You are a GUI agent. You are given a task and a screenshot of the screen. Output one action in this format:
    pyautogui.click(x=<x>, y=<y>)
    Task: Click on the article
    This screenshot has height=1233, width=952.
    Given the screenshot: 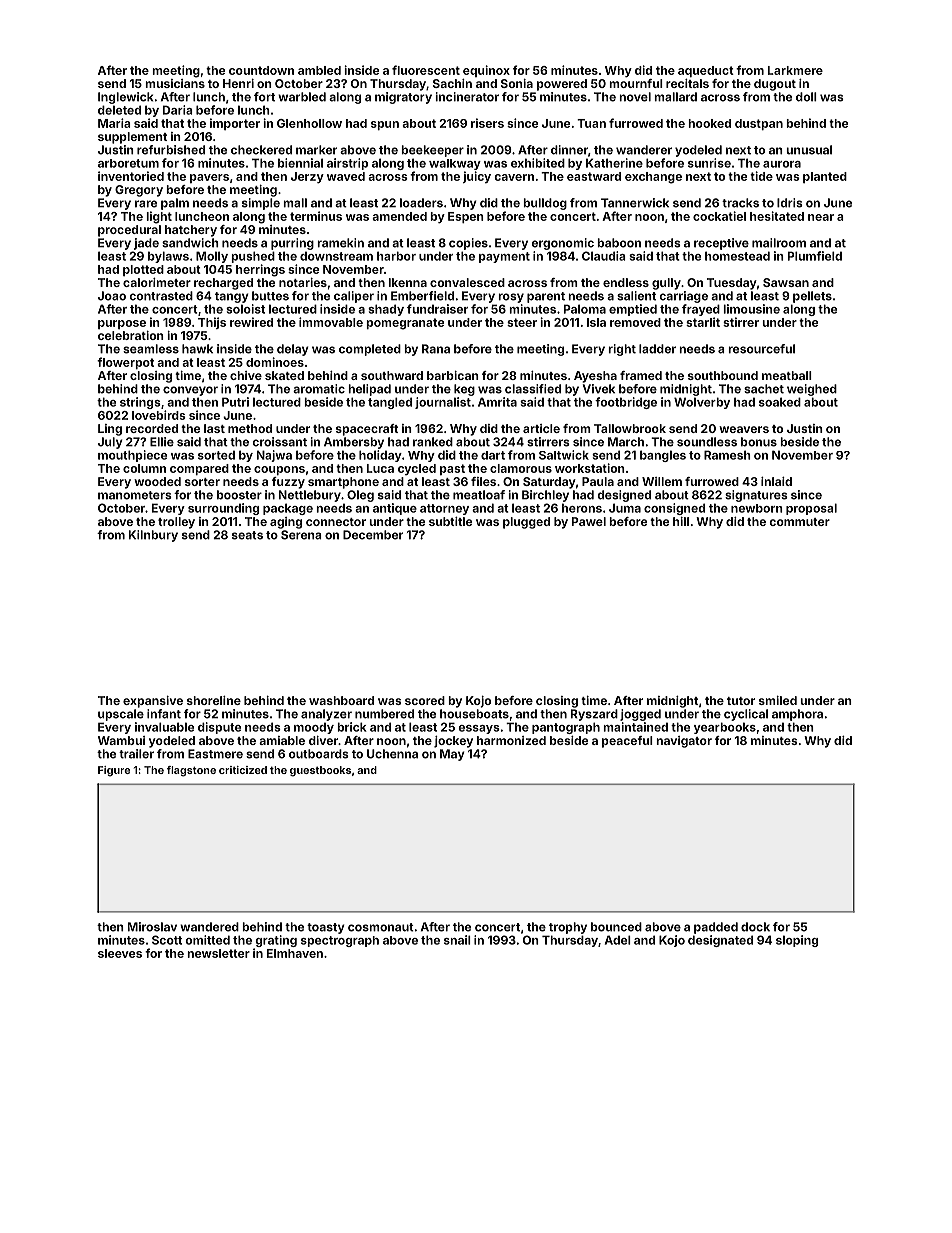 What is the action you would take?
    pyautogui.click(x=541, y=428)
